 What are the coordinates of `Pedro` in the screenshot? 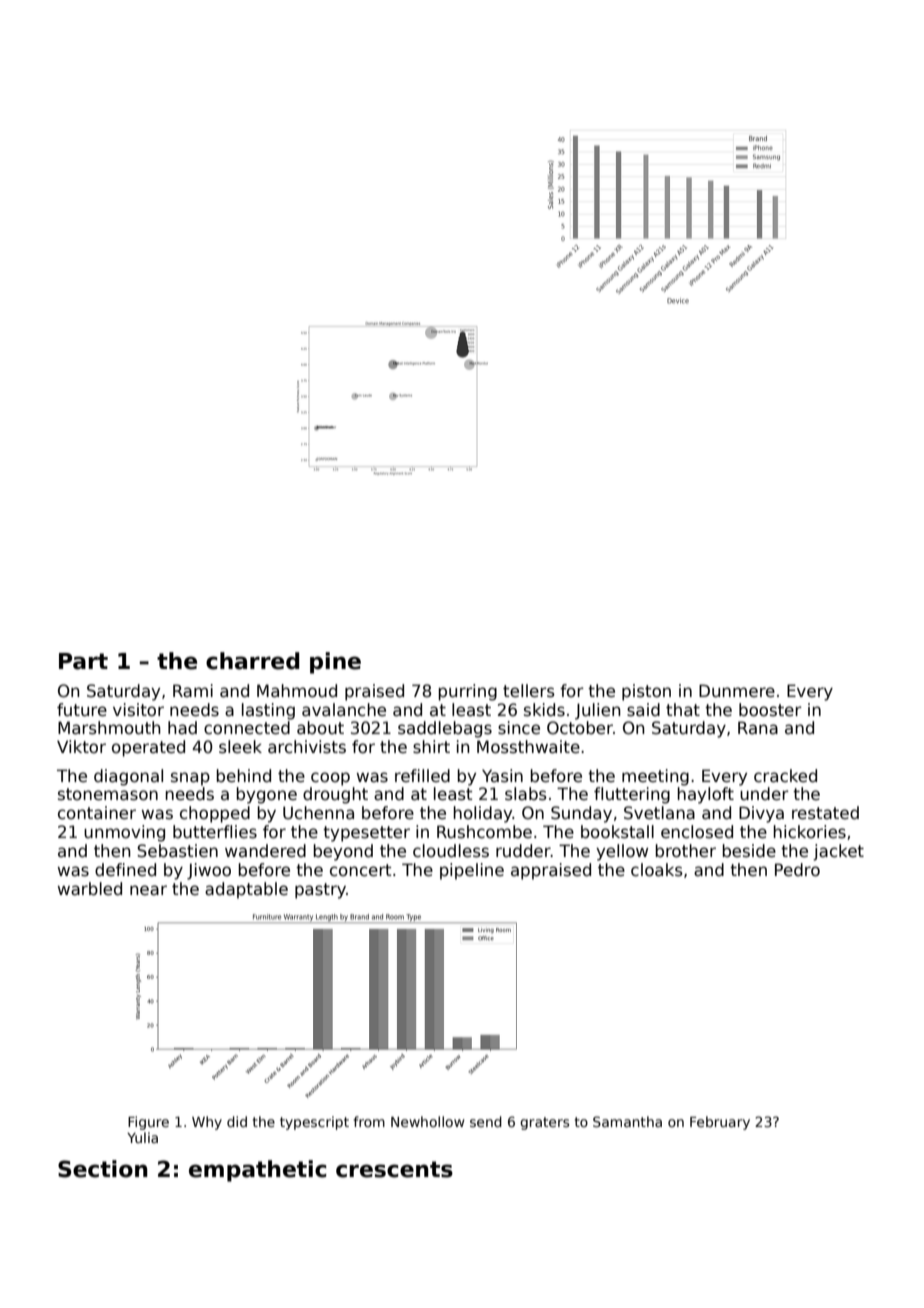 It's located at (797, 870).
